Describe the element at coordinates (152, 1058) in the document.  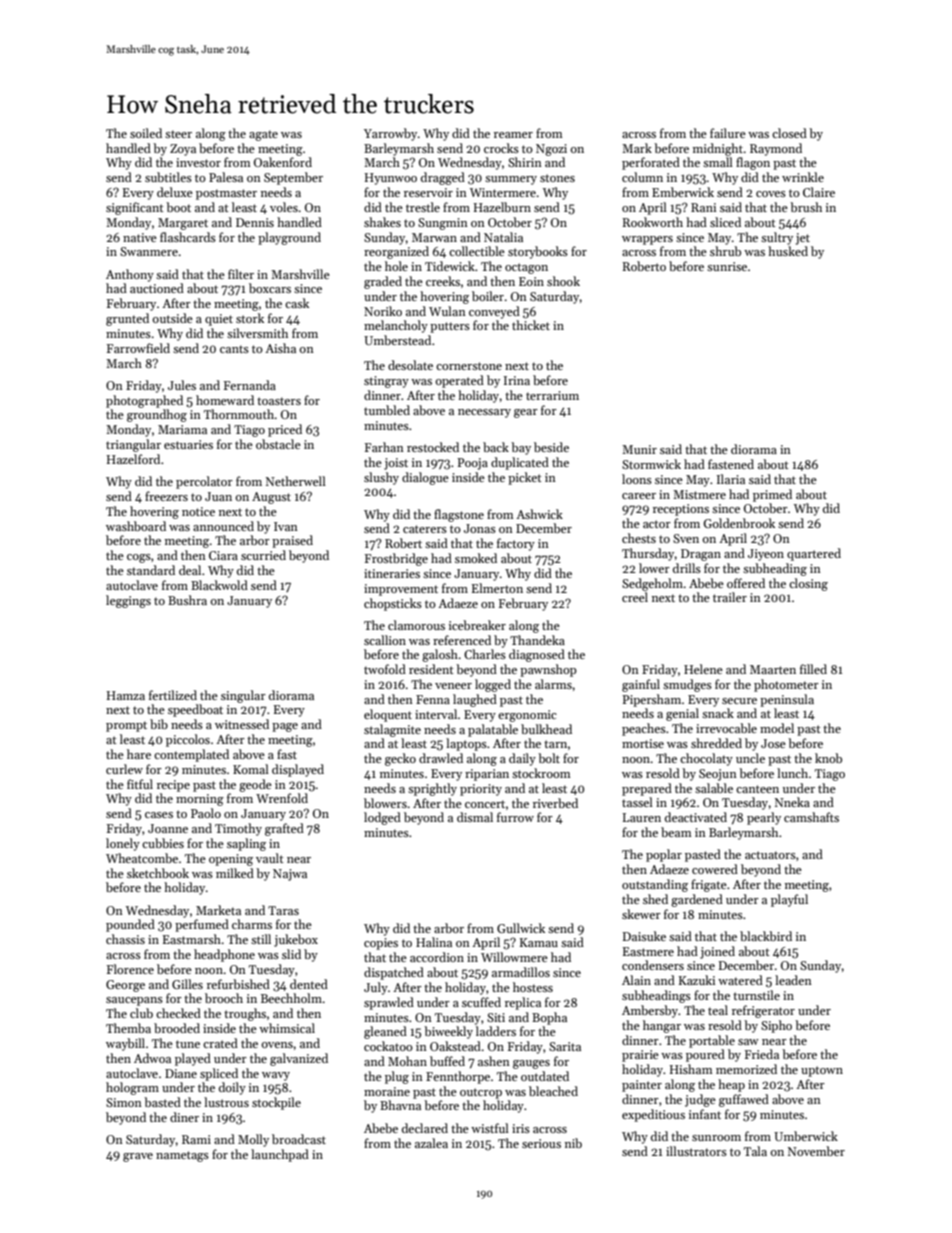
I see `Adwoa` at that location.
